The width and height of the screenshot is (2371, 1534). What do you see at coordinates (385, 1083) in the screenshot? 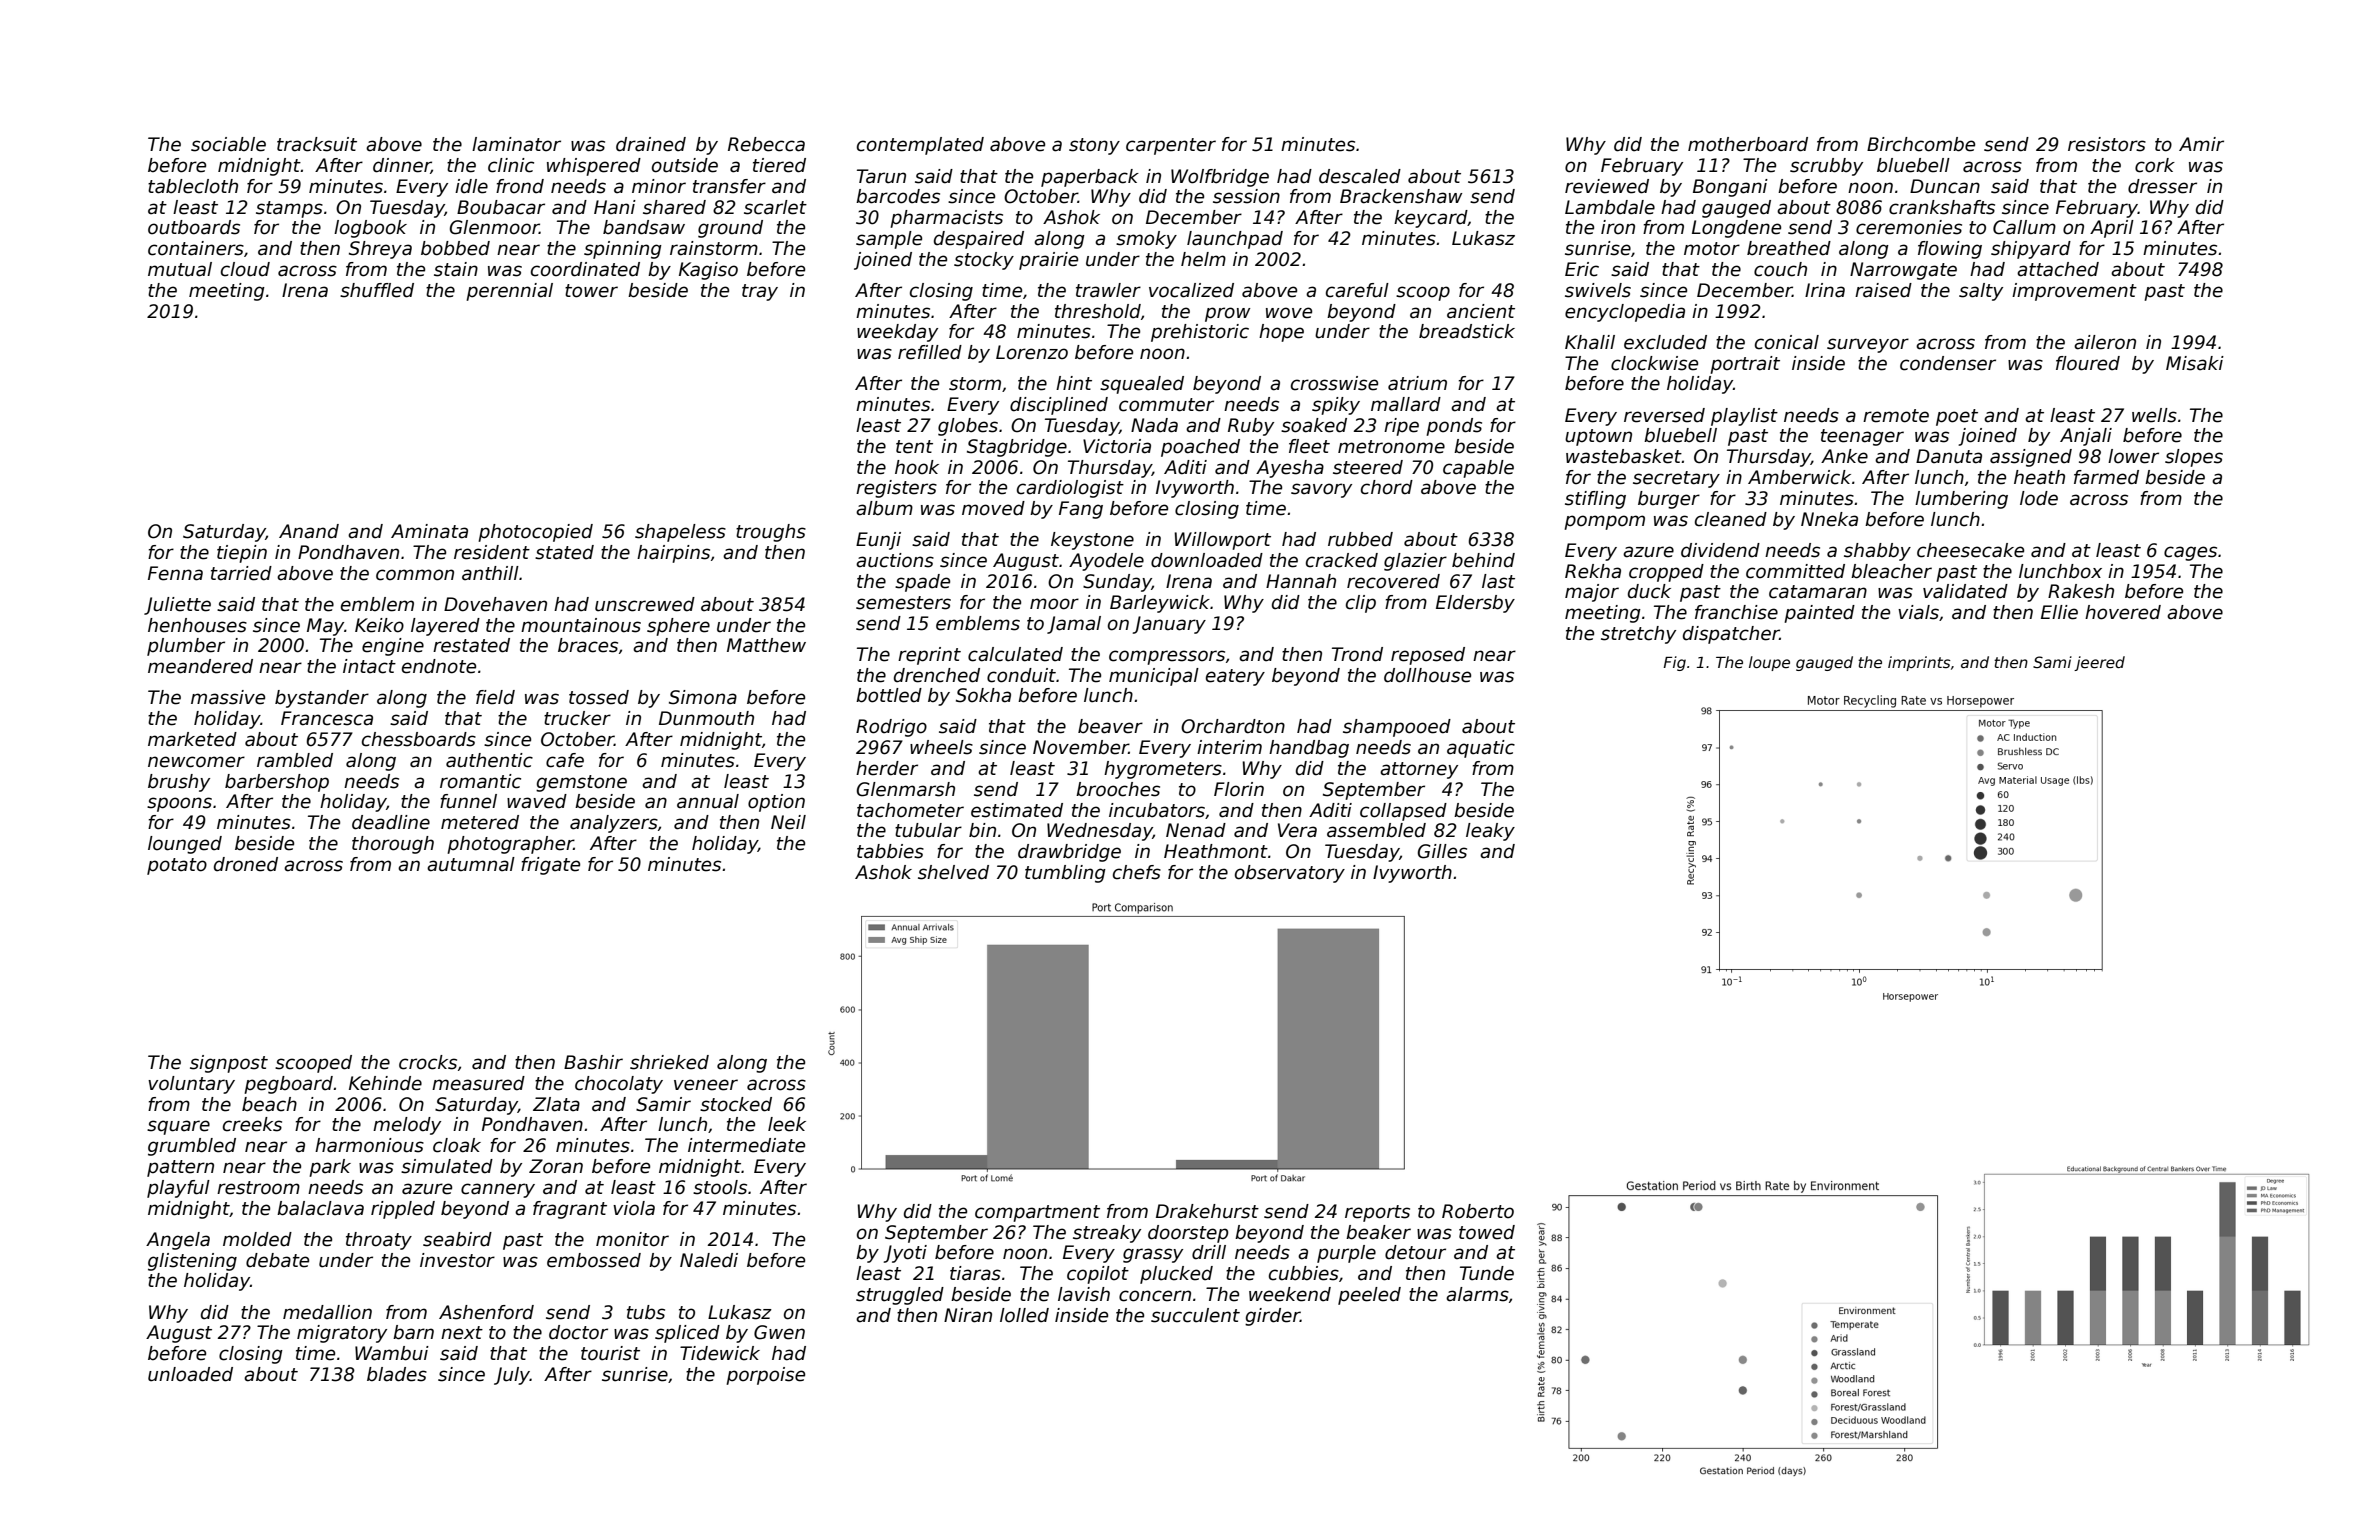
I see `Kehinde` at bounding box center [385, 1083].
